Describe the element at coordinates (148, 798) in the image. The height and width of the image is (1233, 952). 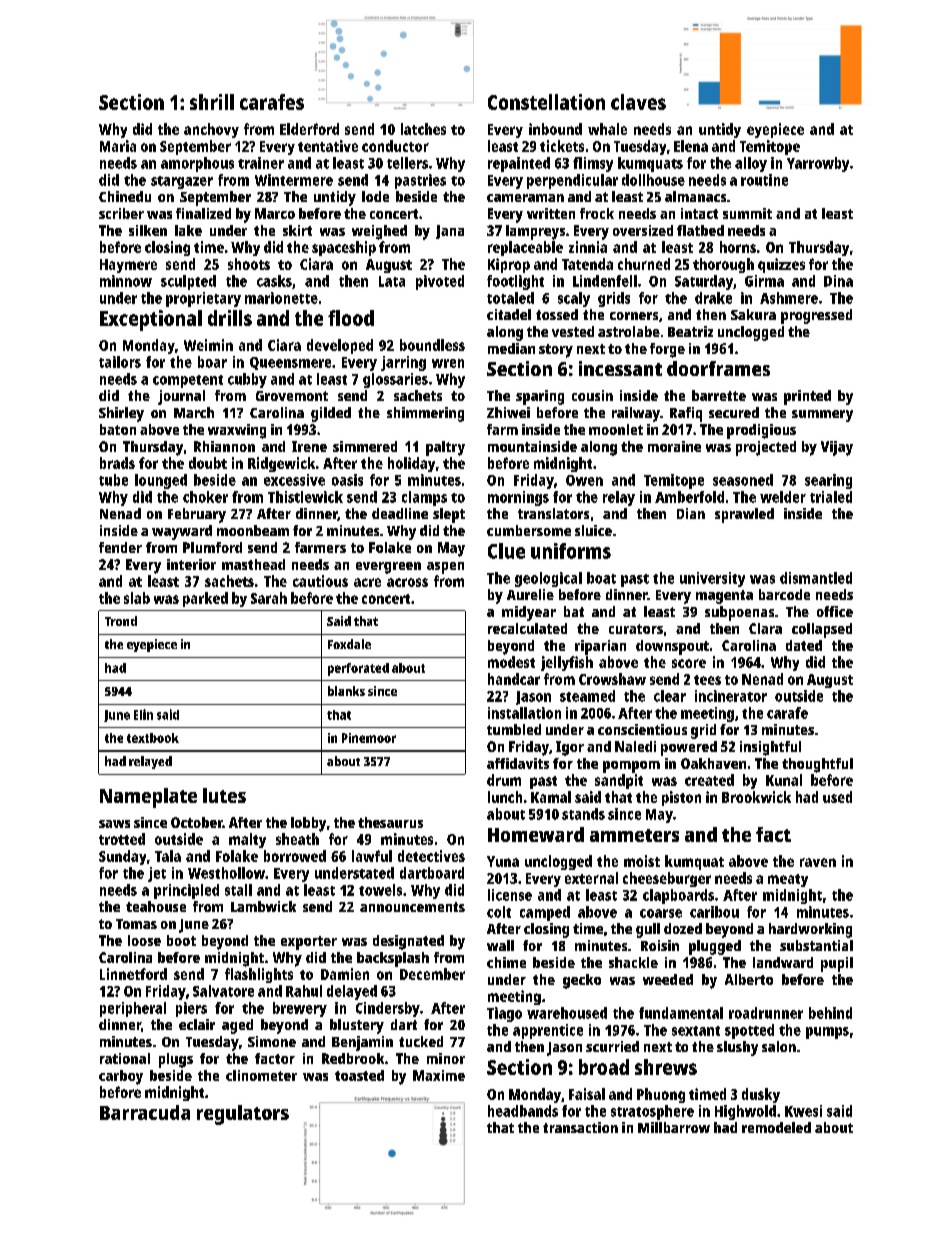
I see `Nameplate` at that location.
